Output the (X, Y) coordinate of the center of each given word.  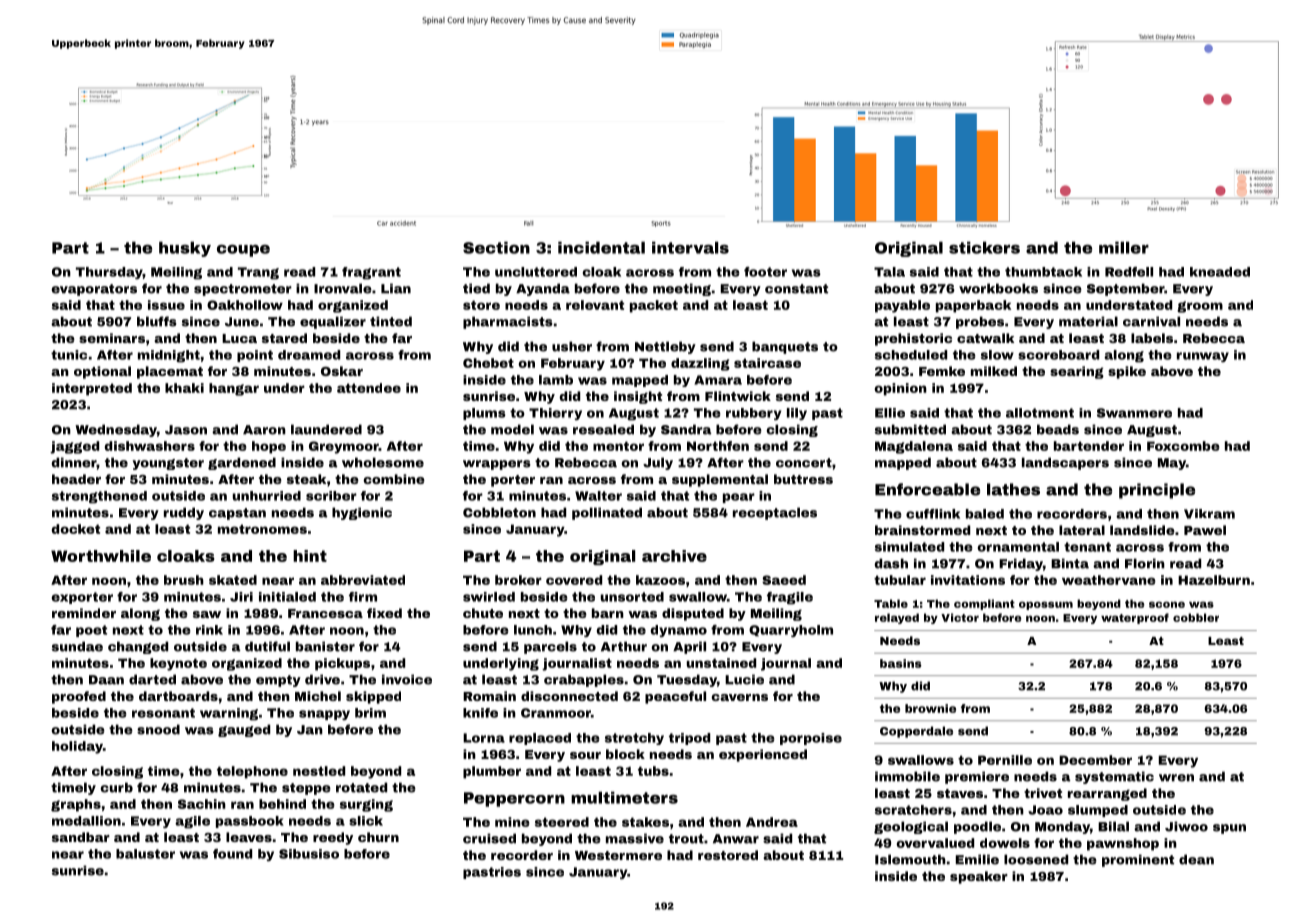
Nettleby (665, 347)
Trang (258, 273)
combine (394, 479)
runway (1203, 357)
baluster (145, 854)
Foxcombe (1183, 446)
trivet (1043, 793)
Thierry (555, 414)
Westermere (618, 855)
